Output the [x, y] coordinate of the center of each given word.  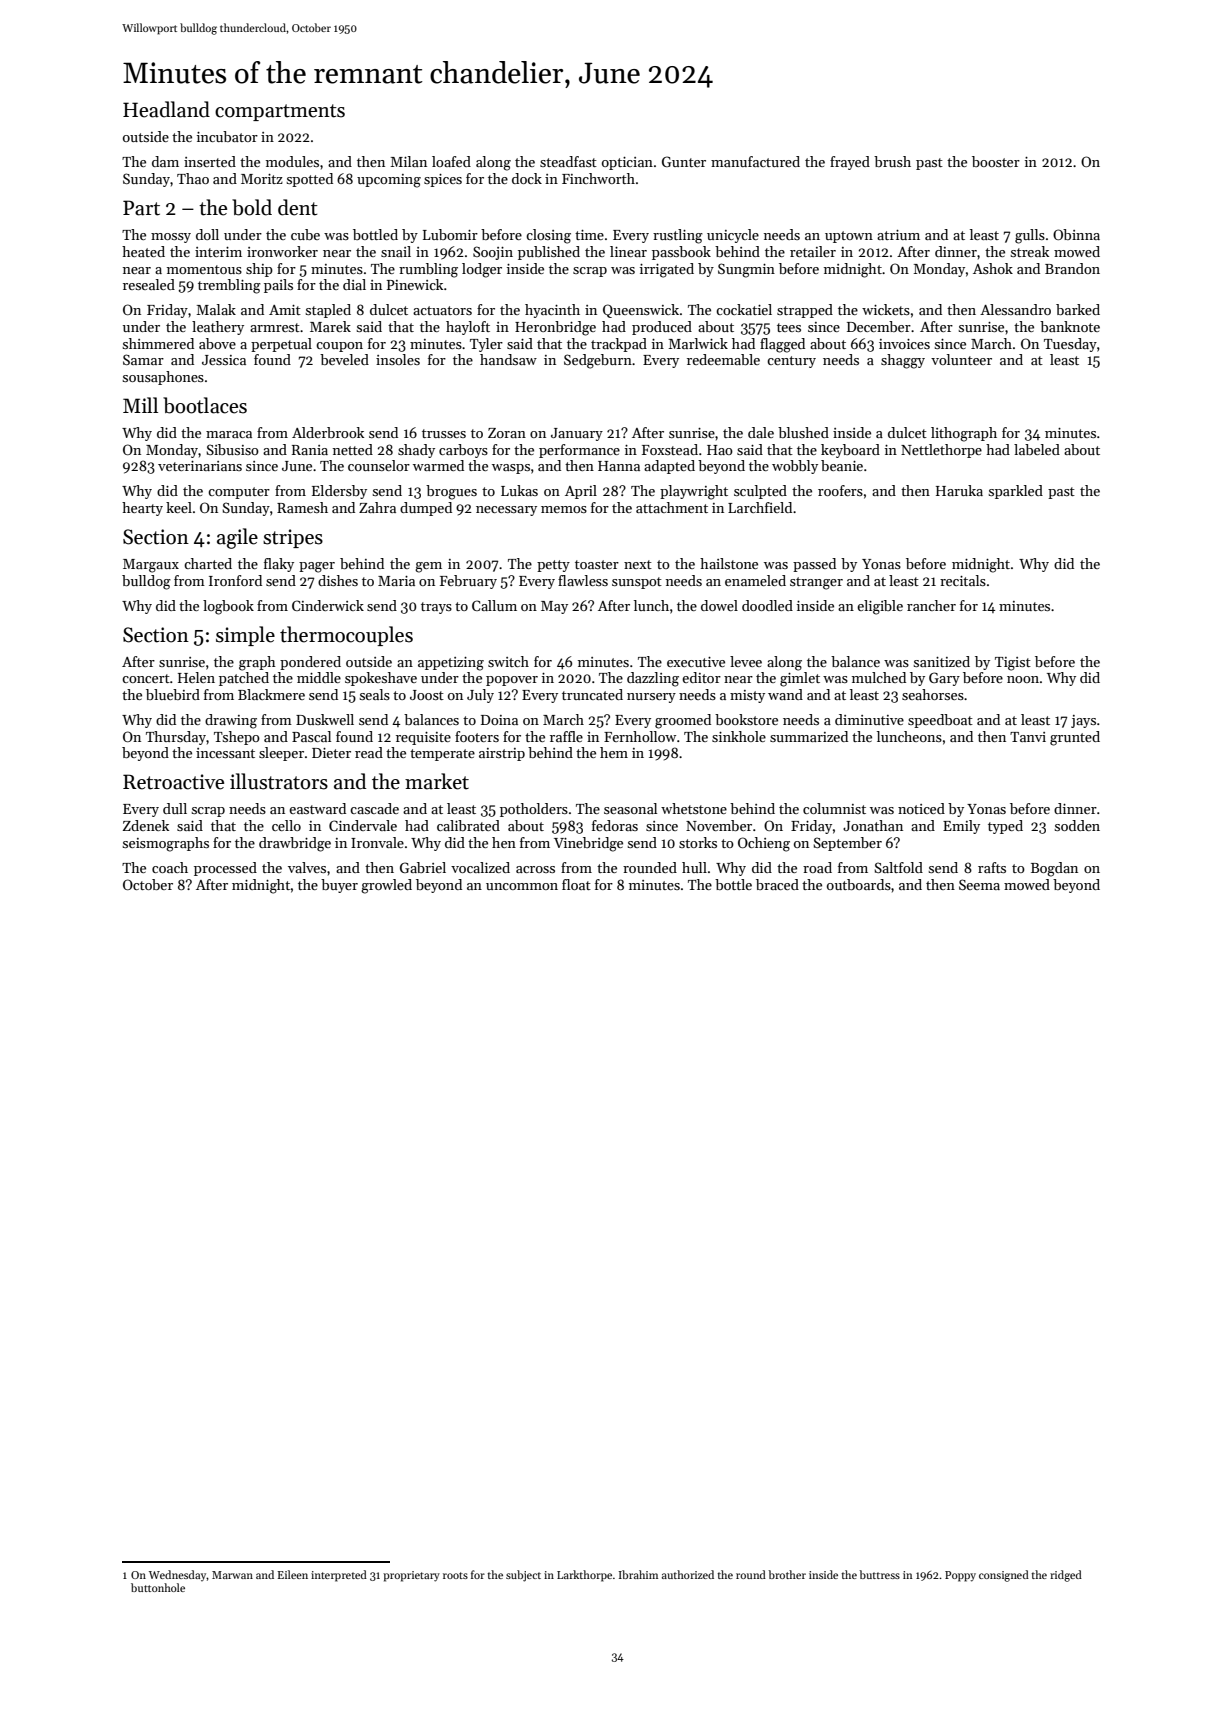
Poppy [960, 1576]
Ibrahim [638, 1574]
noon [1023, 679]
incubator [227, 136]
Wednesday [178, 1575]
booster [996, 161]
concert [146, 678]
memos [564, 509]
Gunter [684, 161]
